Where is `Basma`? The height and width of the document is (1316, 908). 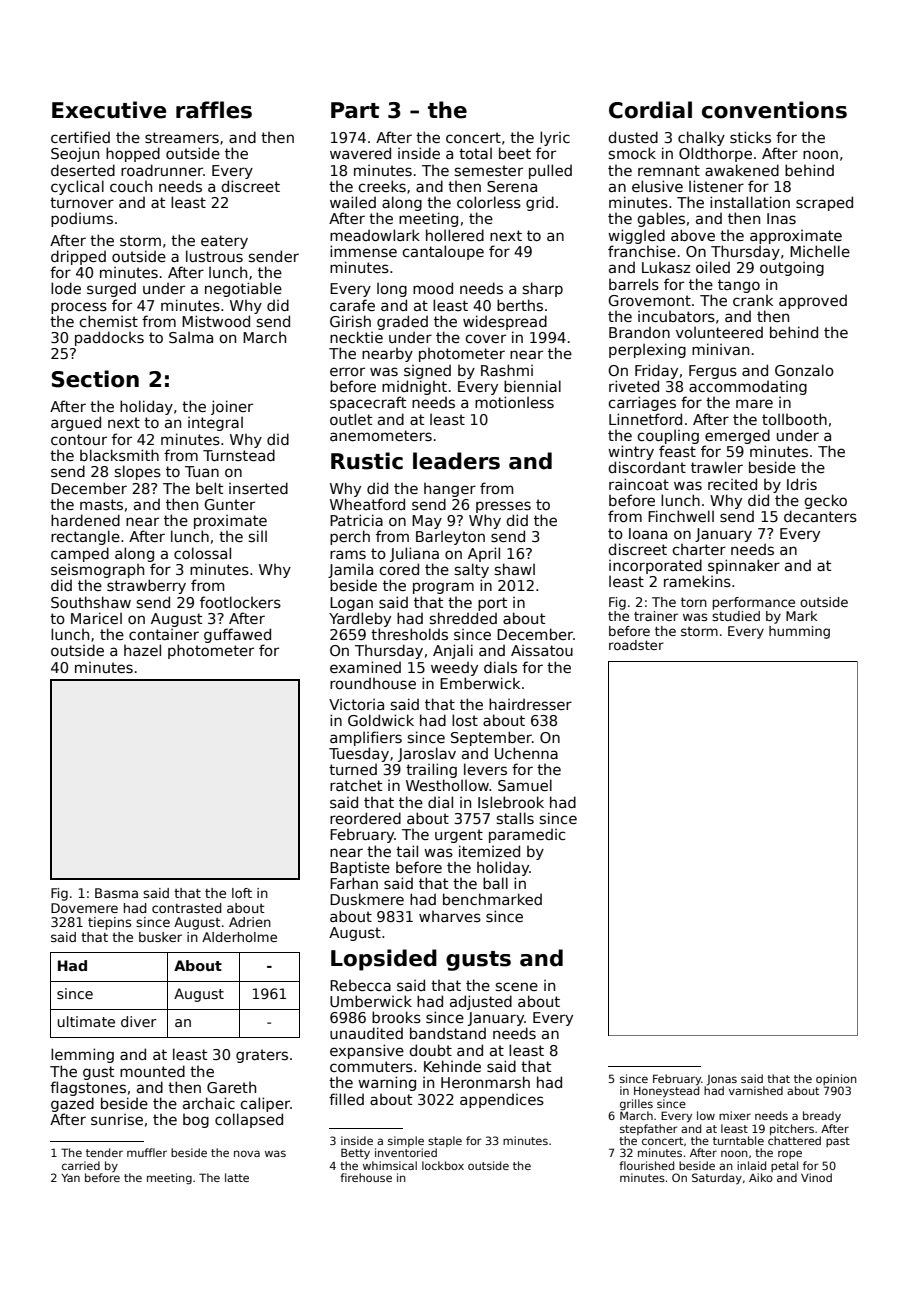
Basma is located at coordinates (116, 893).
